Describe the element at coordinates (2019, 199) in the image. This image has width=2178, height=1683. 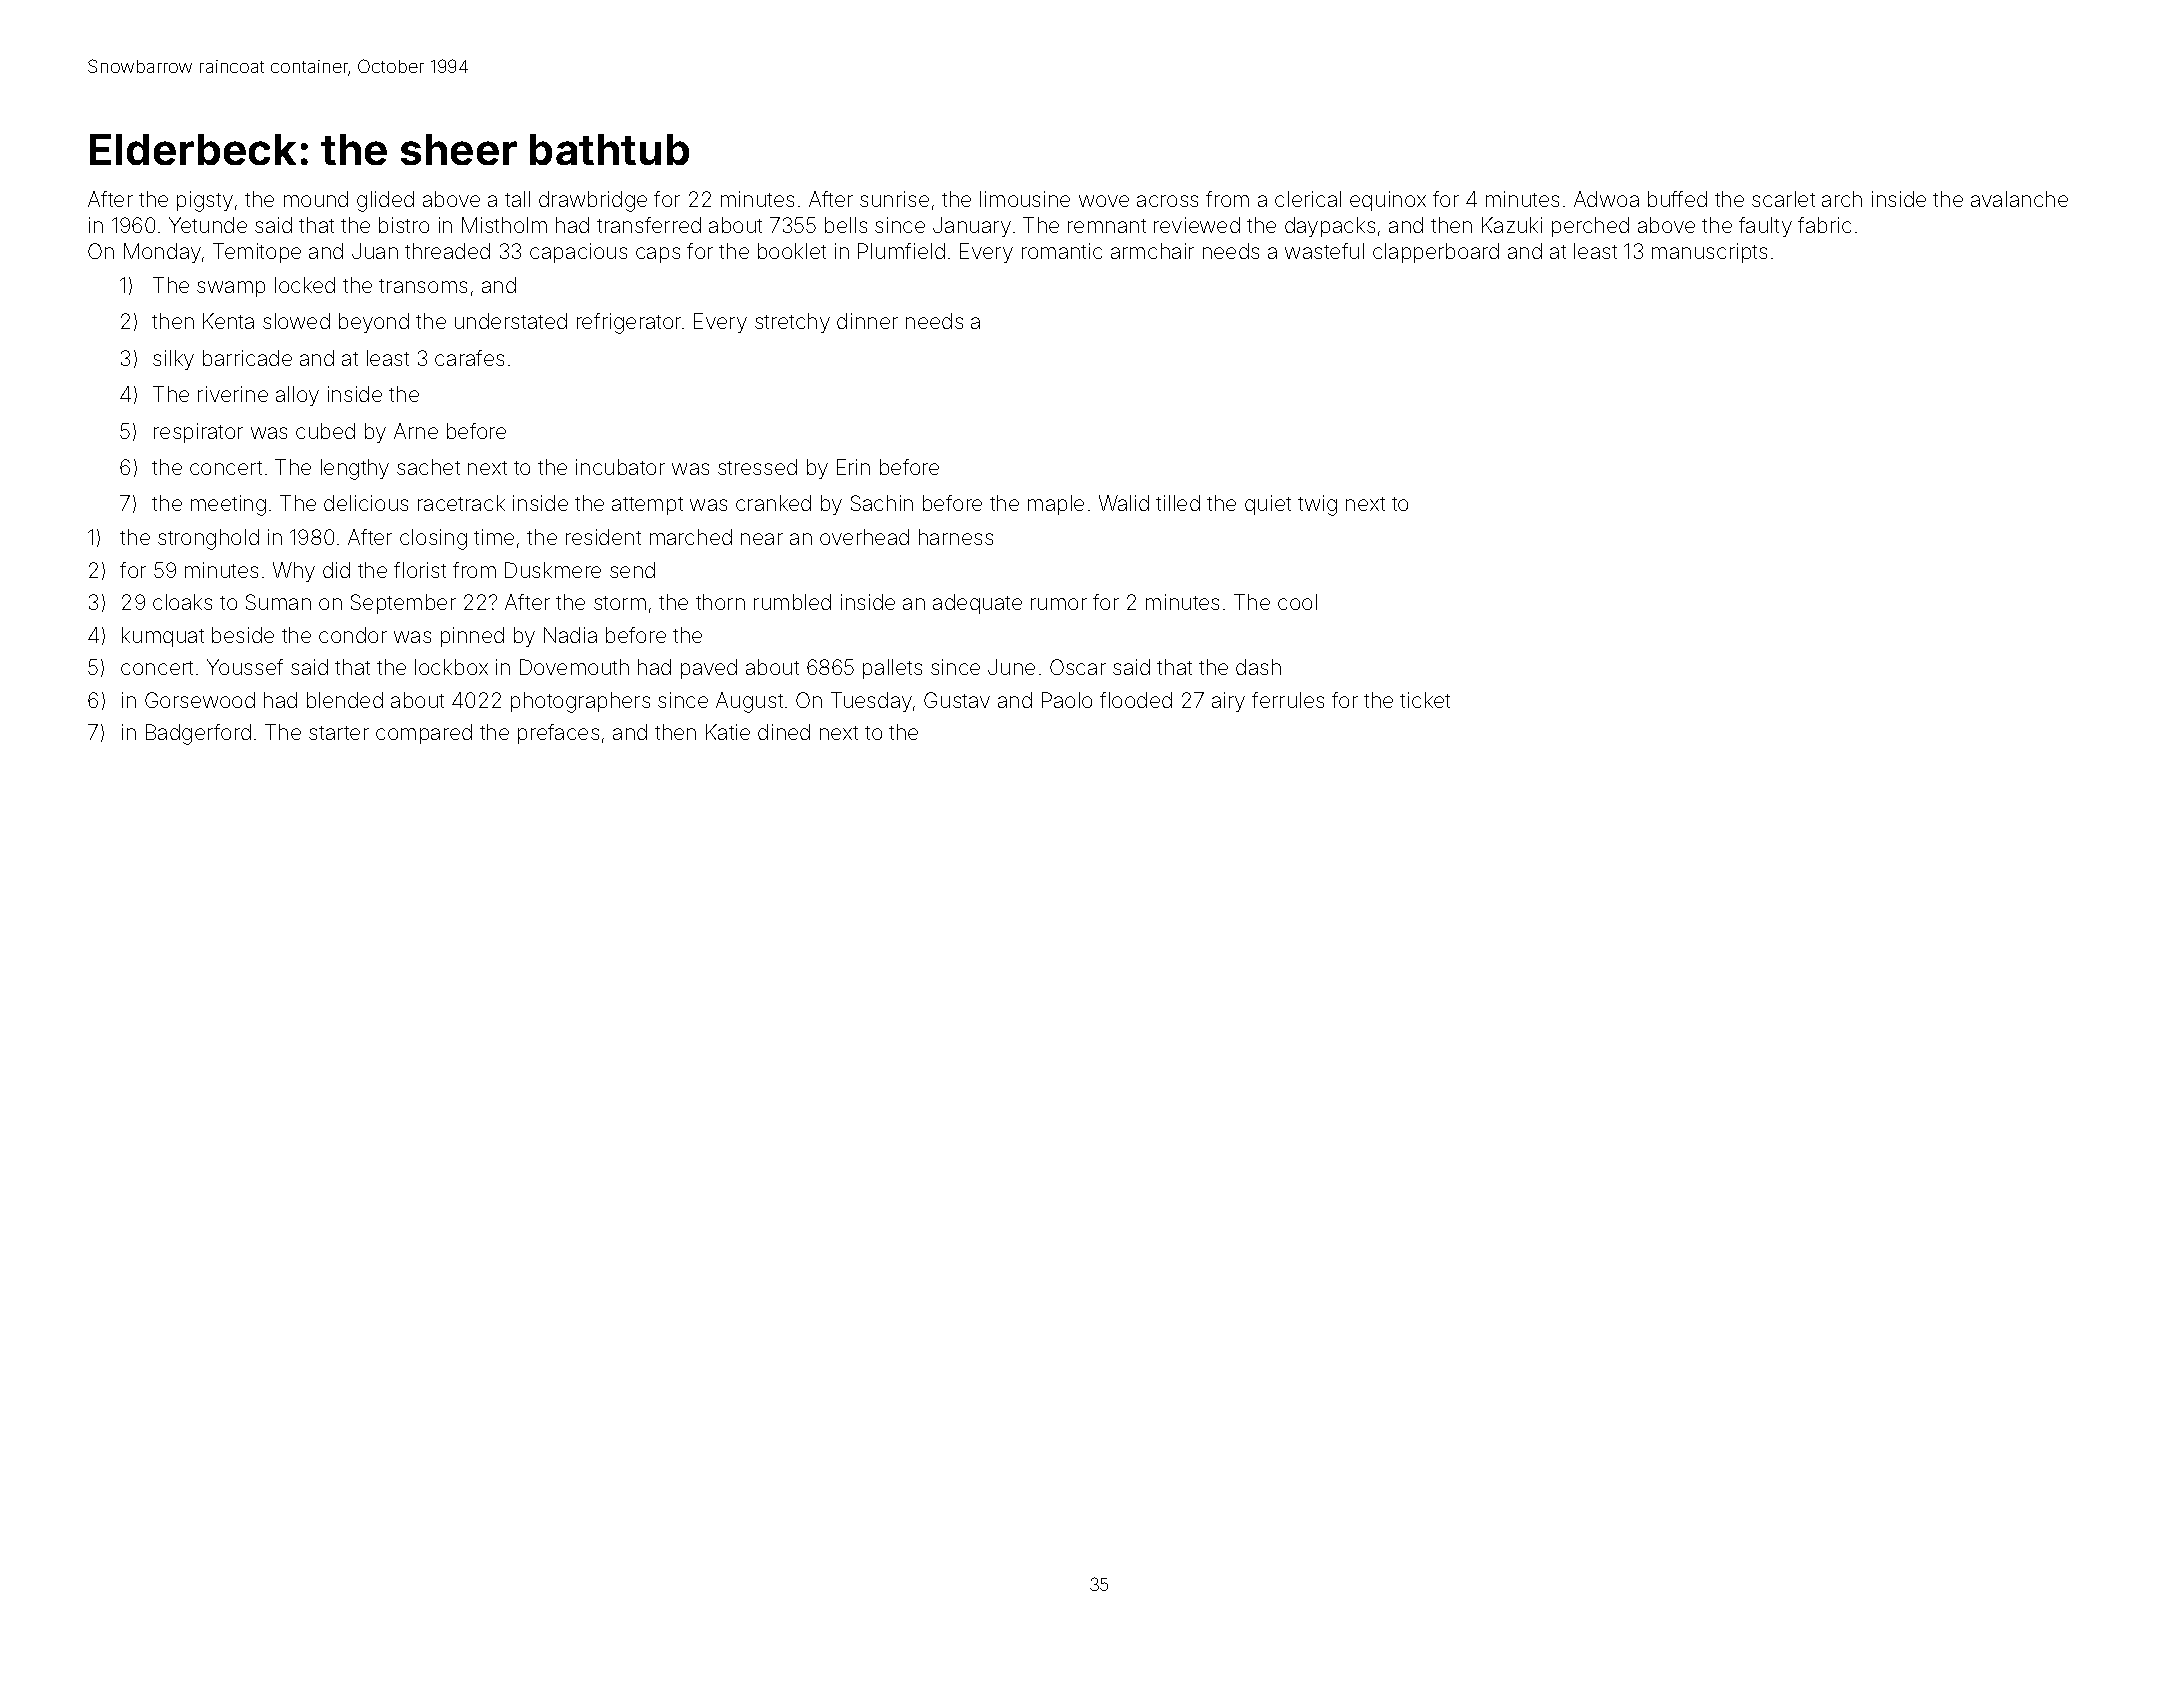
I see `avalanche` at that location.
